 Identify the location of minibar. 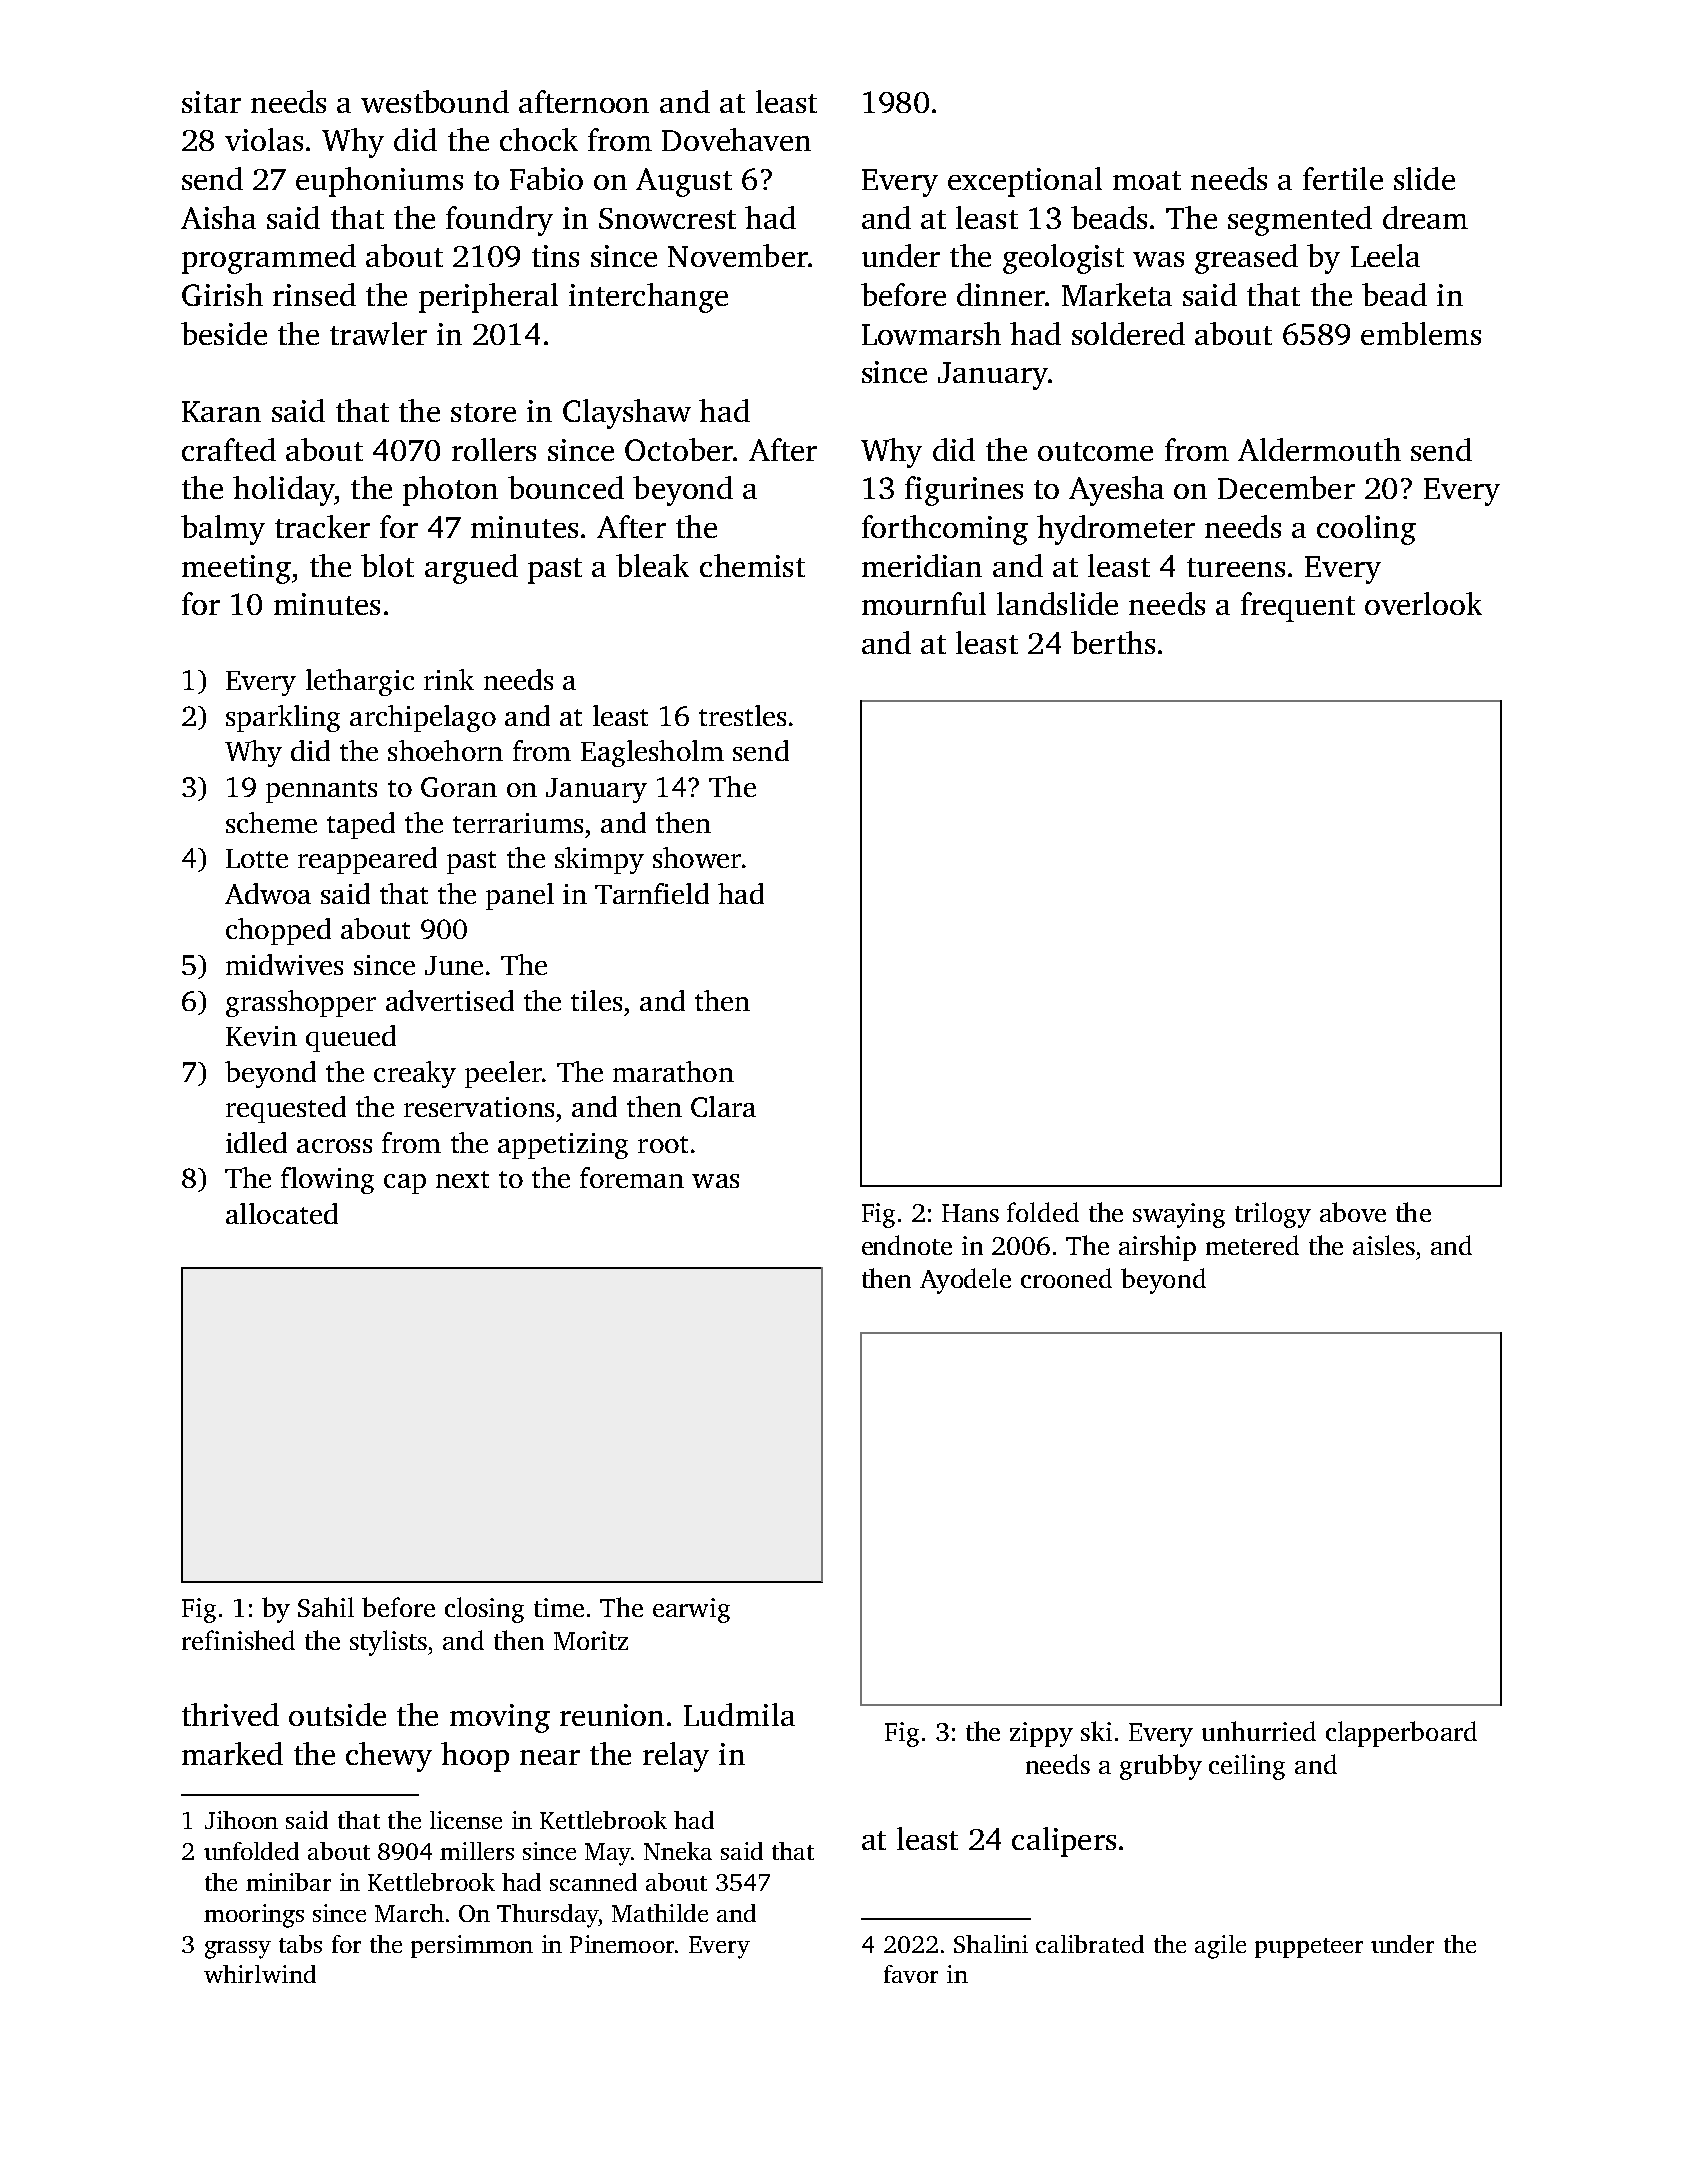
(288, 1882).
